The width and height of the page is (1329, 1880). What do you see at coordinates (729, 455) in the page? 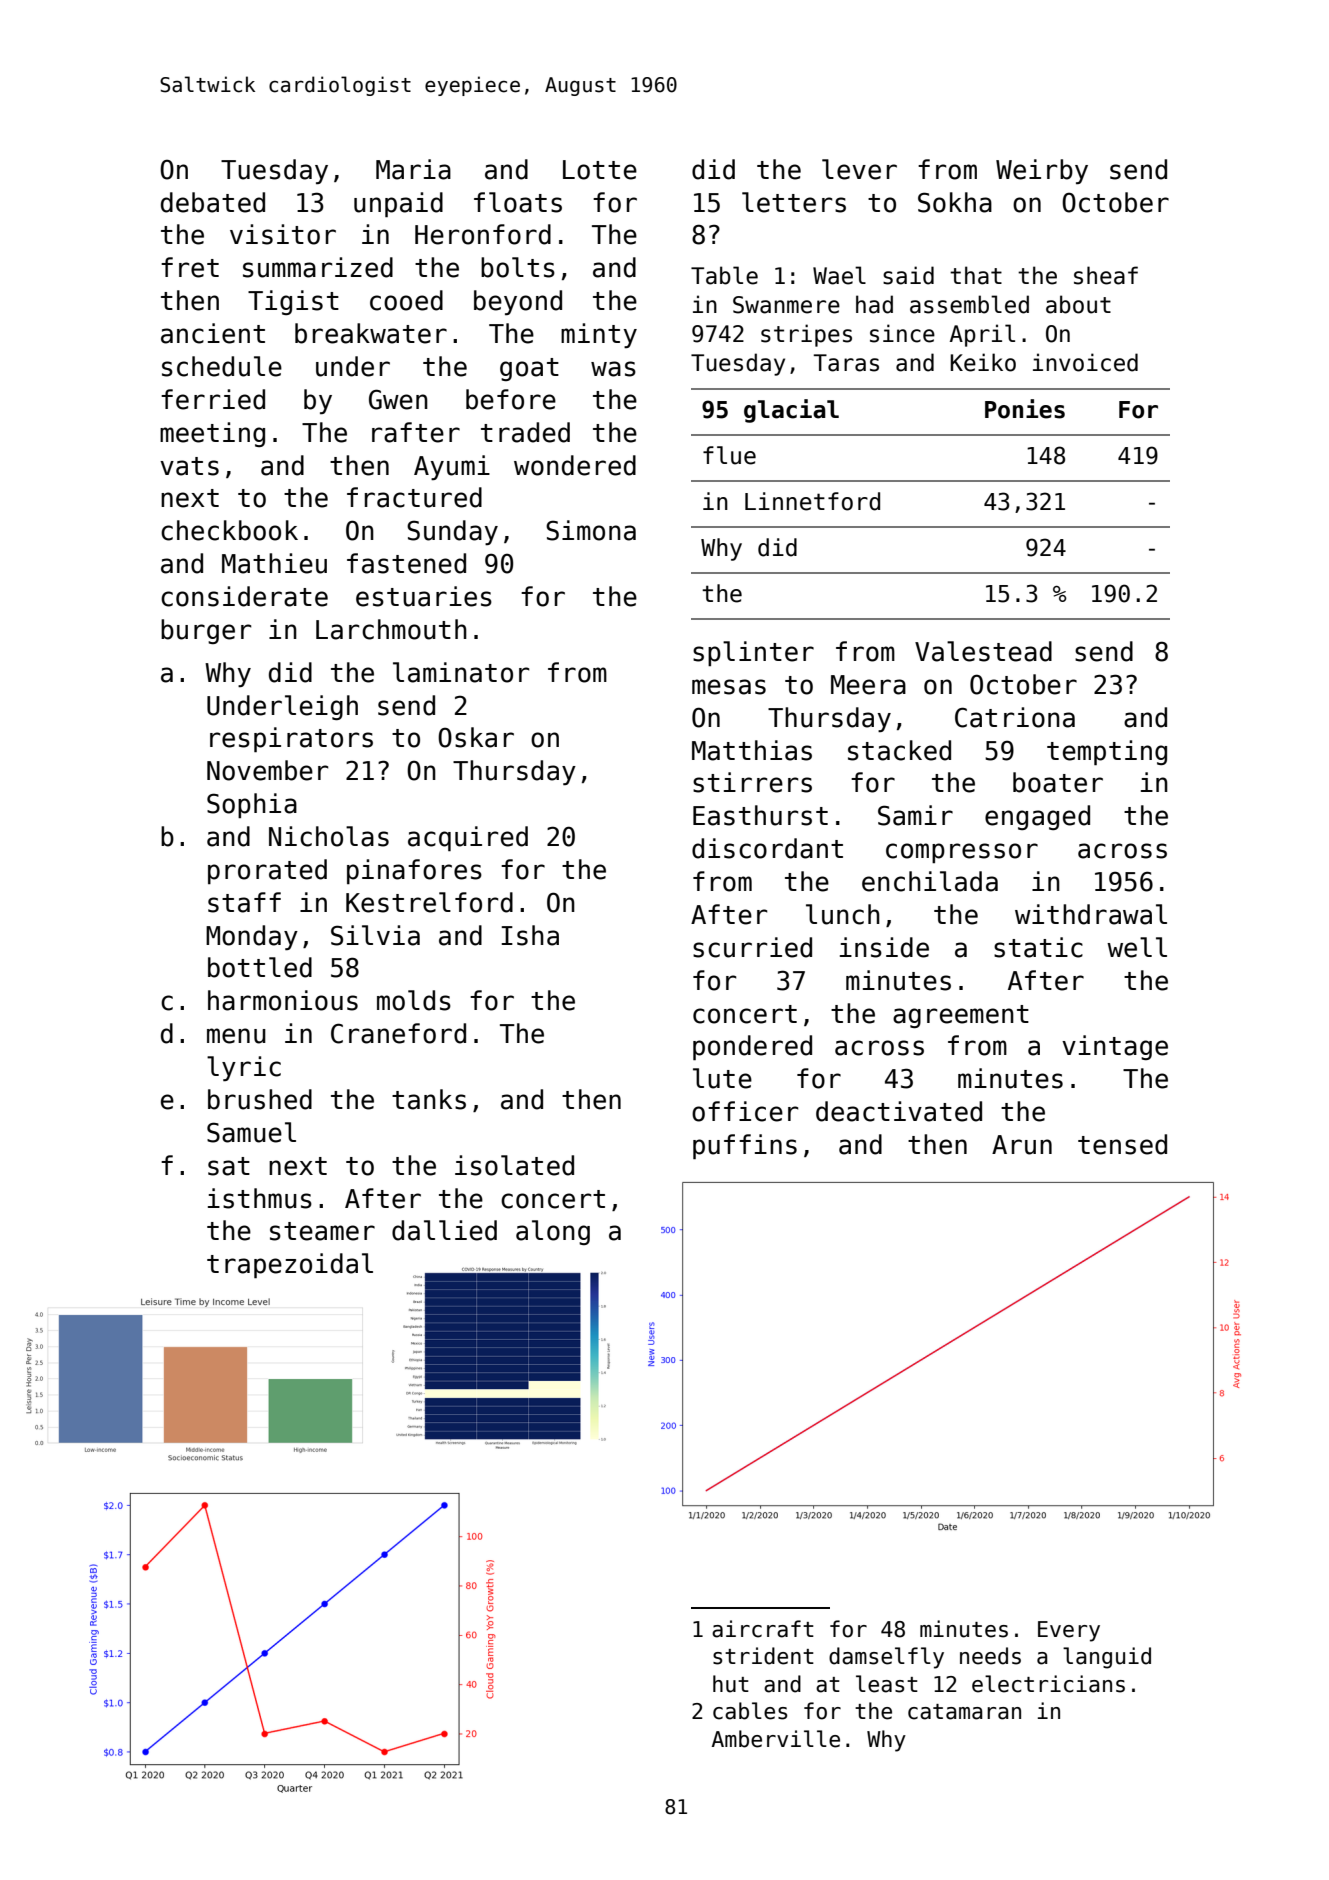
I see `flue` at bounding box center [729, 455].
